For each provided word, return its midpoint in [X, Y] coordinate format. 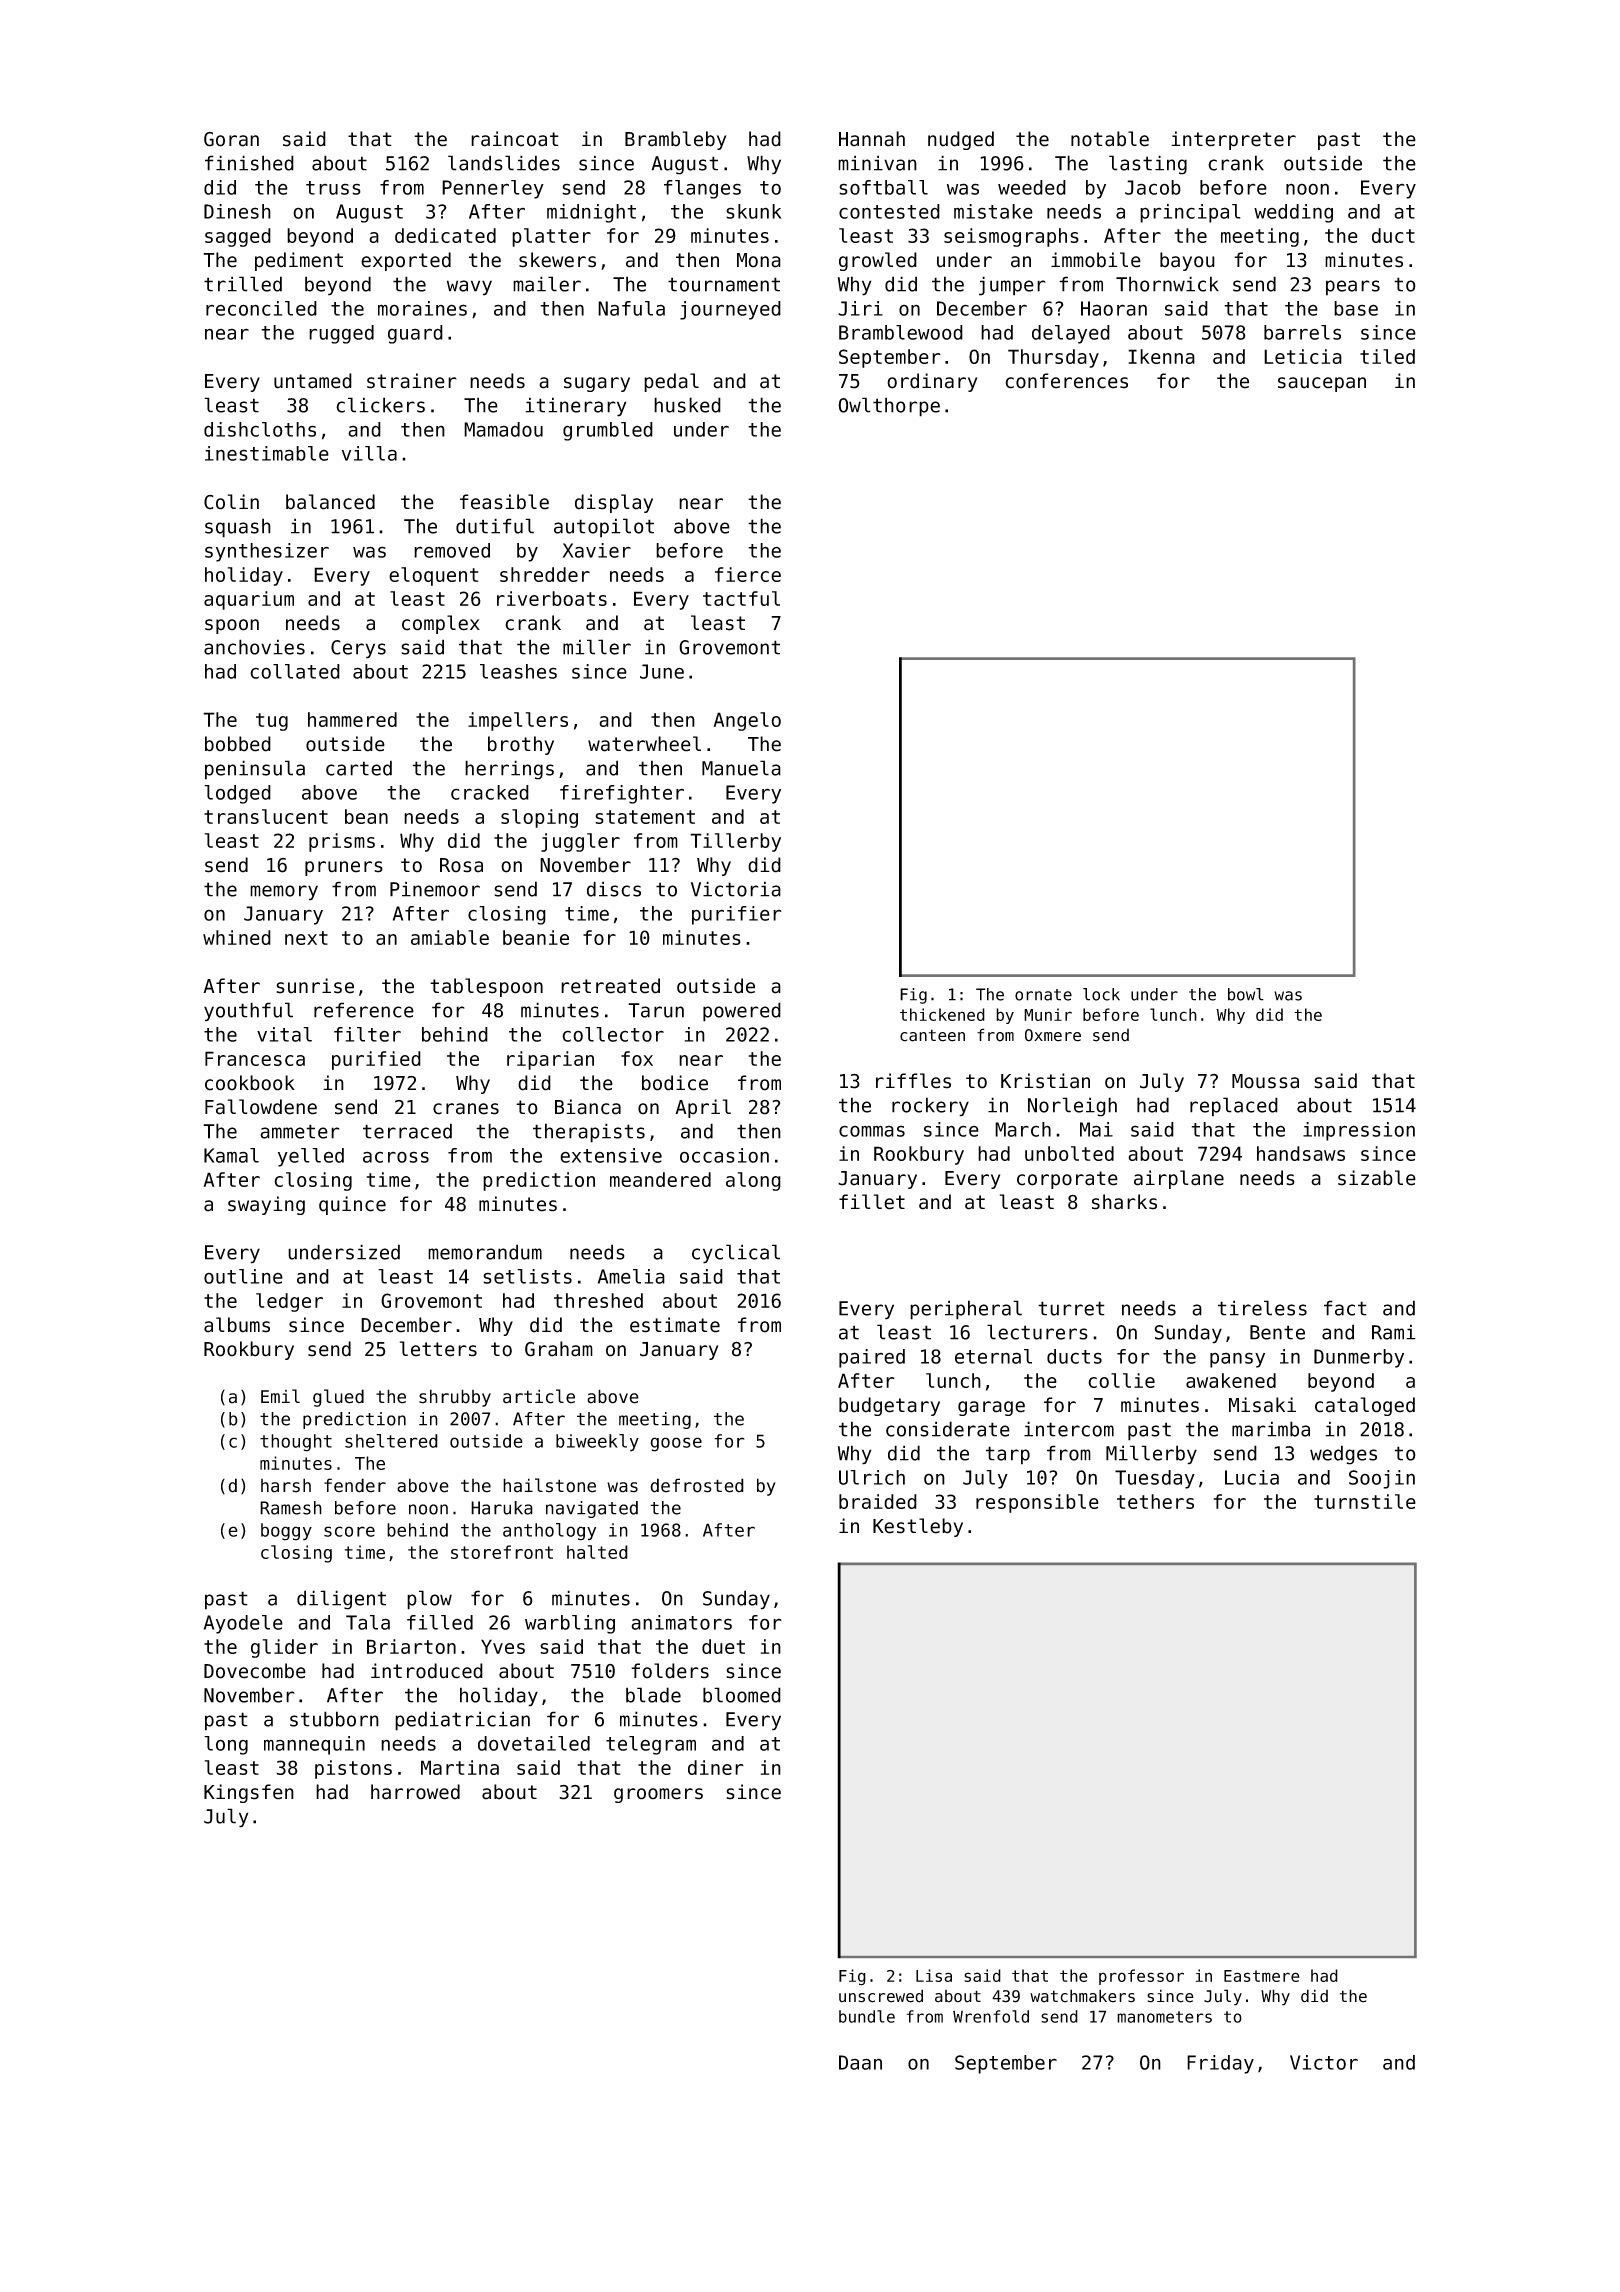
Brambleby [675, 140]
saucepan [1322, 384]
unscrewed [881, 1996]
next [306, 938]
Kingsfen [249, 1793]
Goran [231, 139]
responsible [1037, 1503]
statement [645, 817]
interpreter [1233, 140]
